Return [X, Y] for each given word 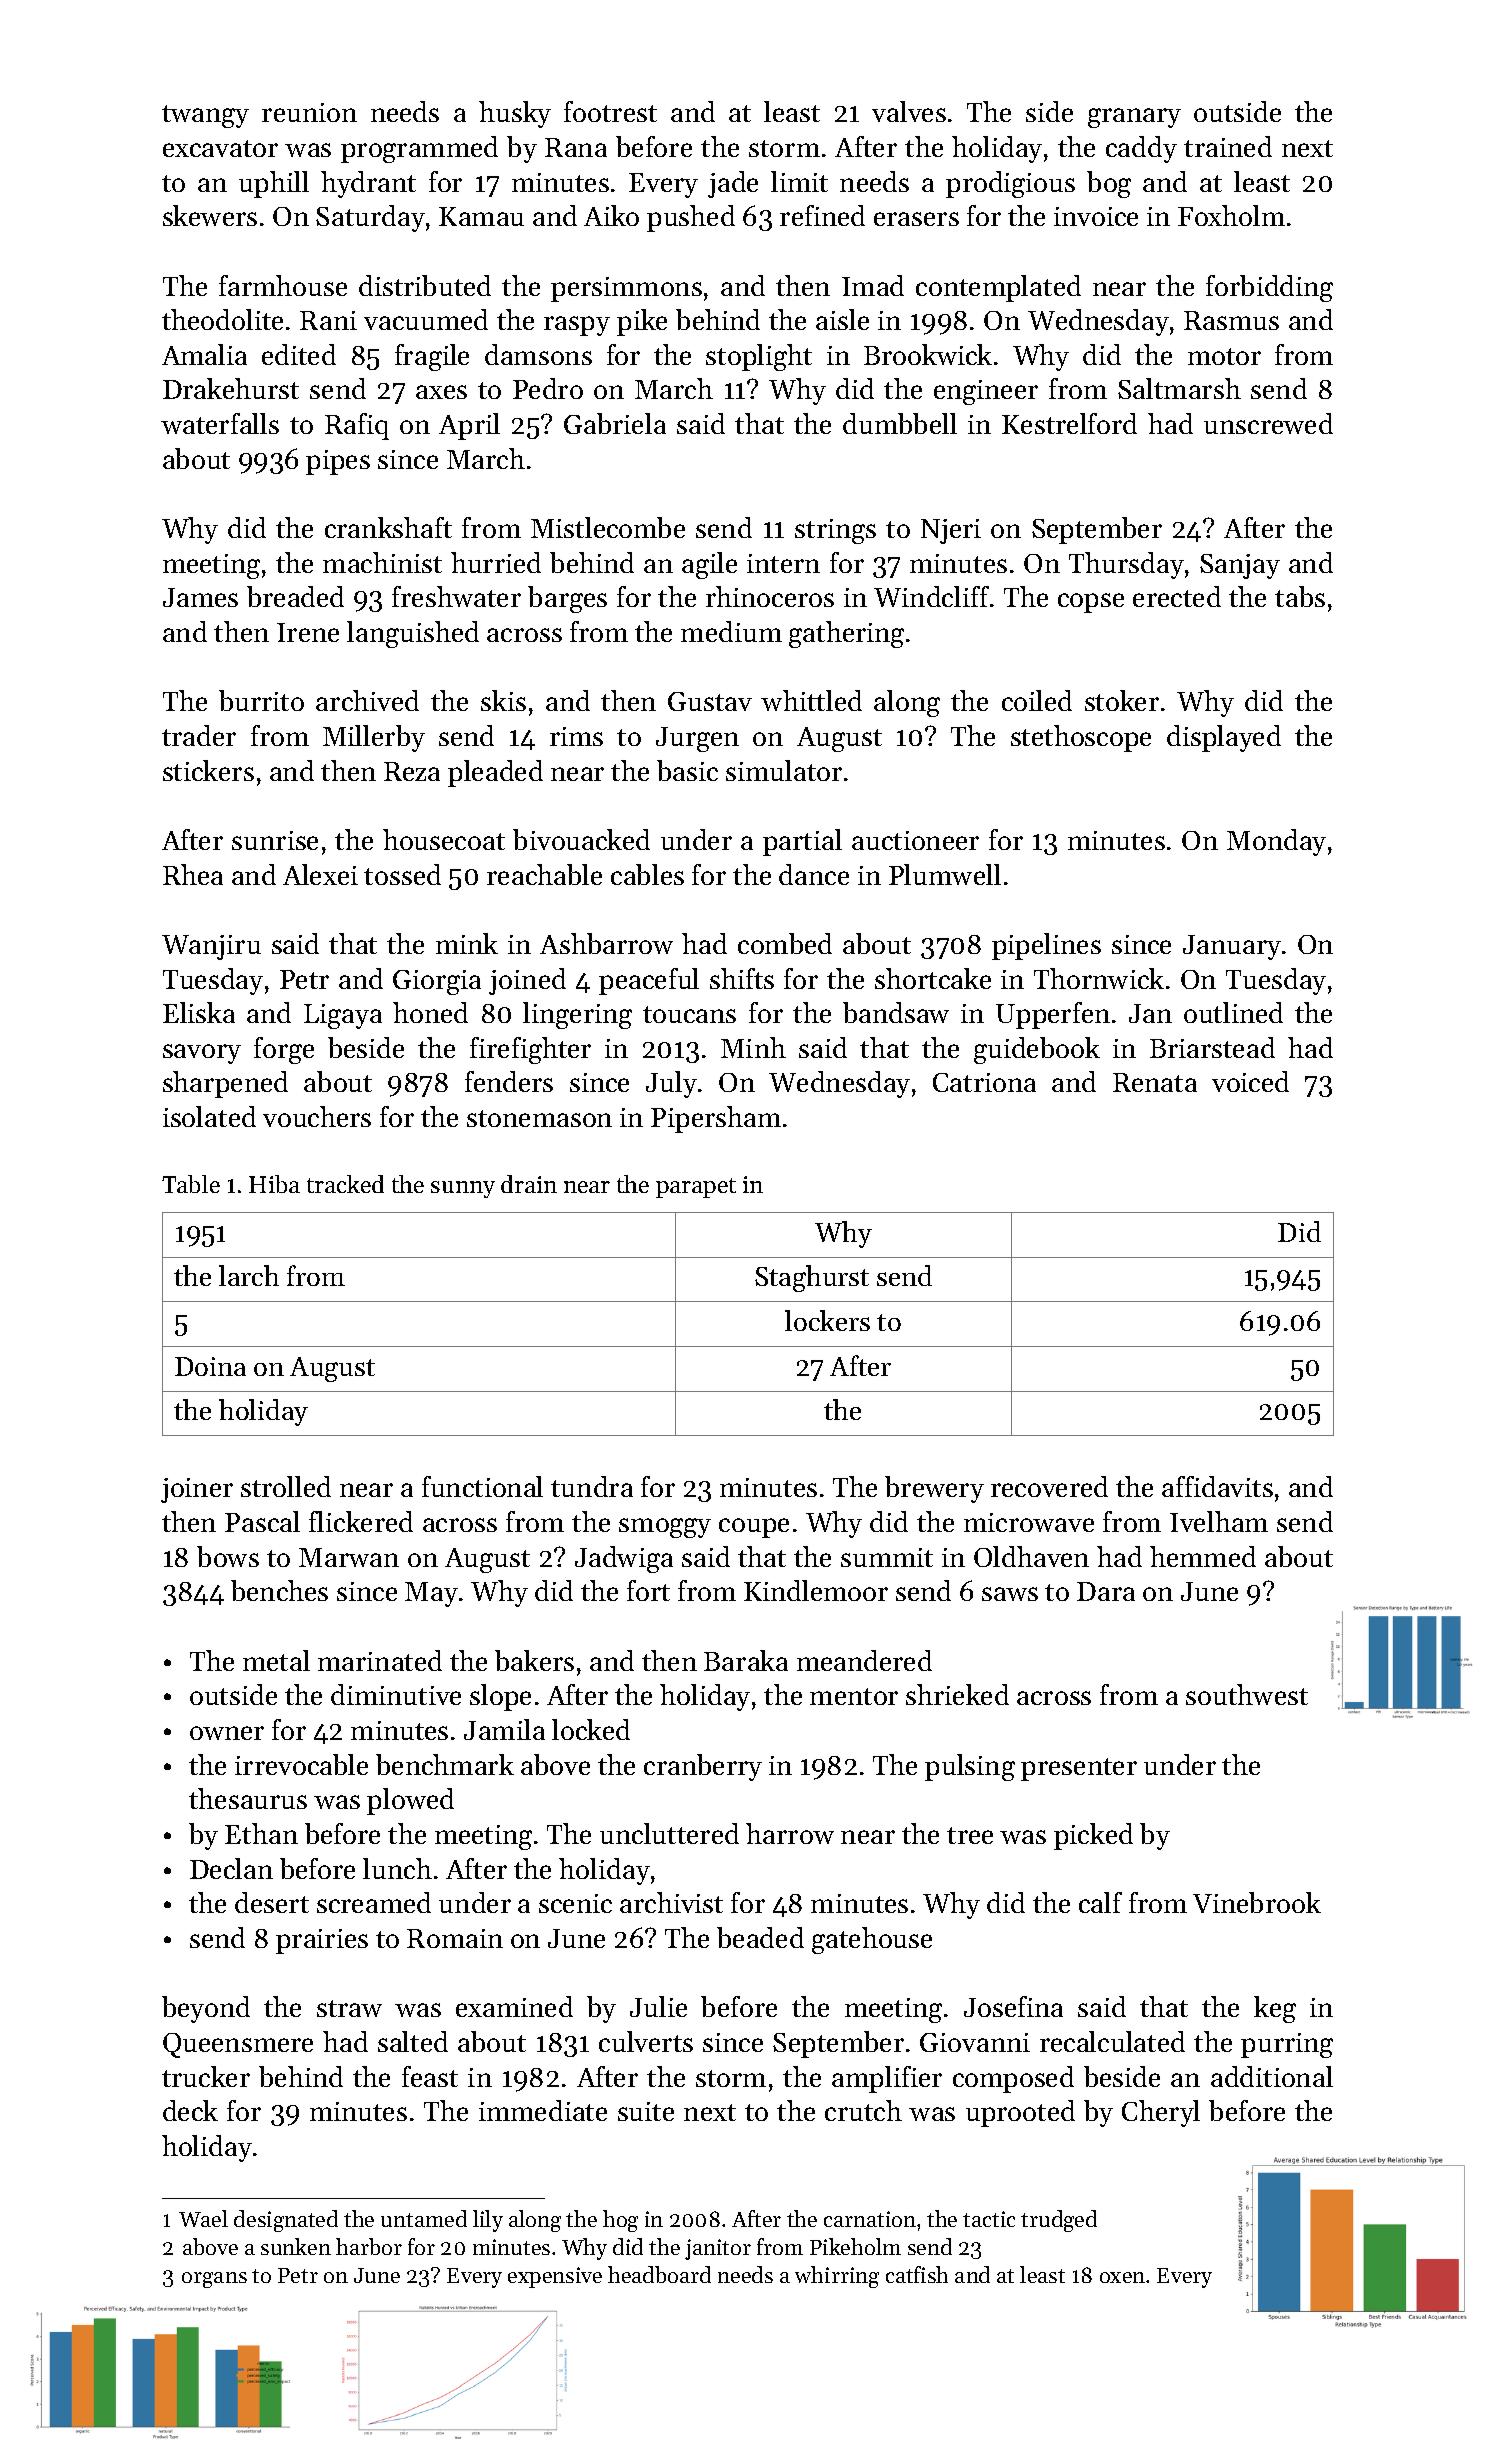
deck [190, 2110]
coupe [754, 1528]
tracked [345, 1184]
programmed [419, 149]
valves [909, 111]
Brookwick [928, 354]
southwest [1247, 1694]
